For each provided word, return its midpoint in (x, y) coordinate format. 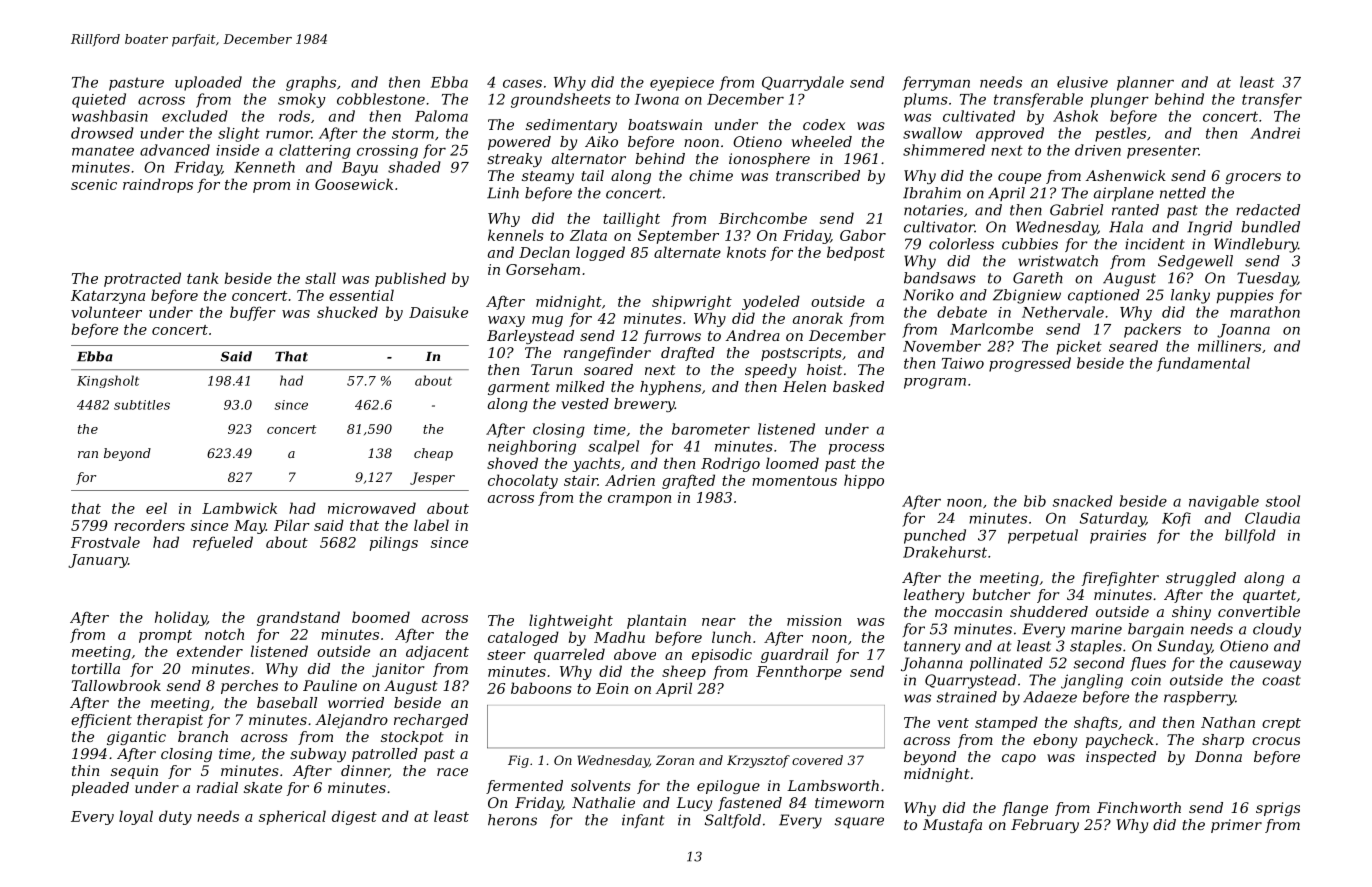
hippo (864, 481)
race (452, 772)
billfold (1250, 536)
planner (1145, 83)
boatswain (665, 124)
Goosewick (354, 184)
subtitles (142, 405)
